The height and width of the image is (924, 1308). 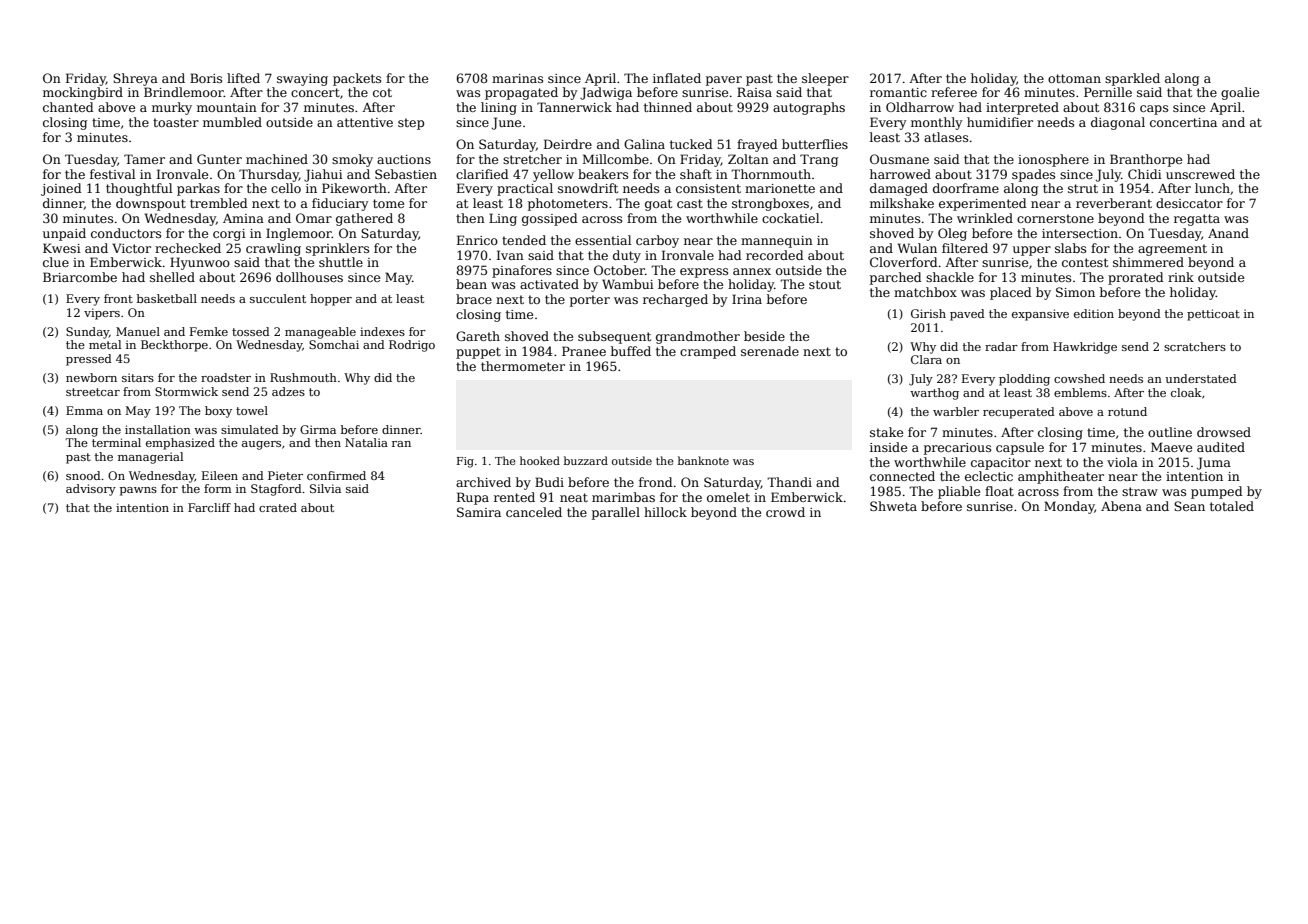 I want to click on Emma, so click(x=84, y=410).
